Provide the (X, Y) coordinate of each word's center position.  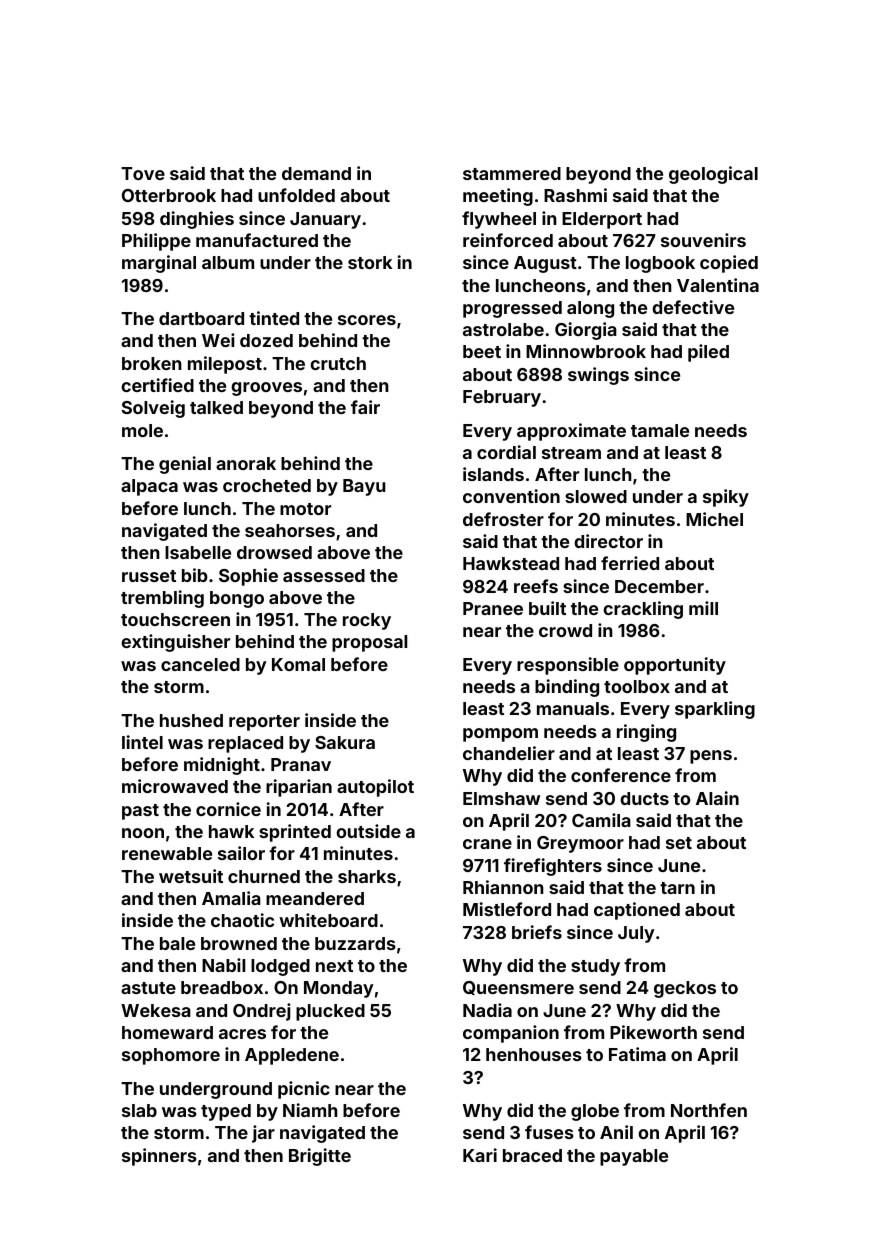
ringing (646, 733)
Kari (480, 1155)
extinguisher (175, 643)
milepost (225, 365)
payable (634, 1157)
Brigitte (320, 1157)
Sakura (345, 742)
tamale (660, 430)
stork (370, 262)
